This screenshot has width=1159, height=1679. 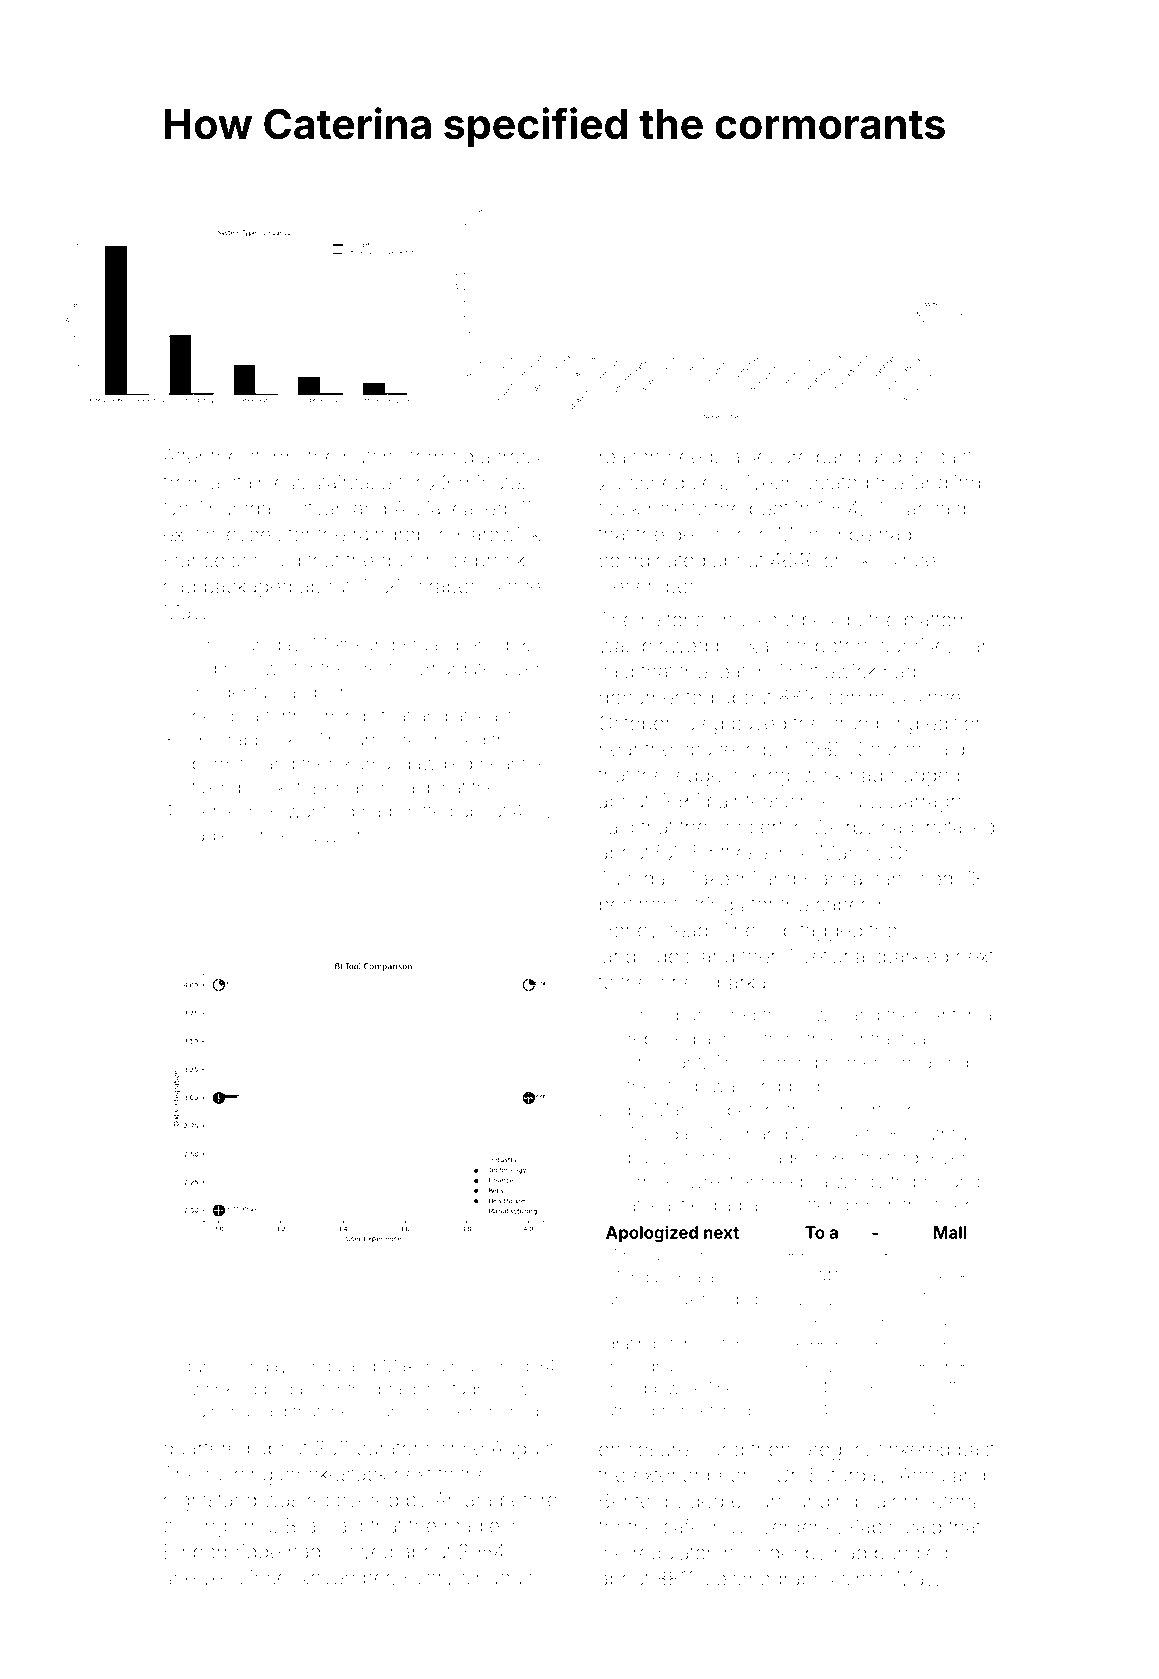 What do you see at coordinates (631, 1346) in the screenshot?
I see `grating` at bounding box center [631, 1346].
